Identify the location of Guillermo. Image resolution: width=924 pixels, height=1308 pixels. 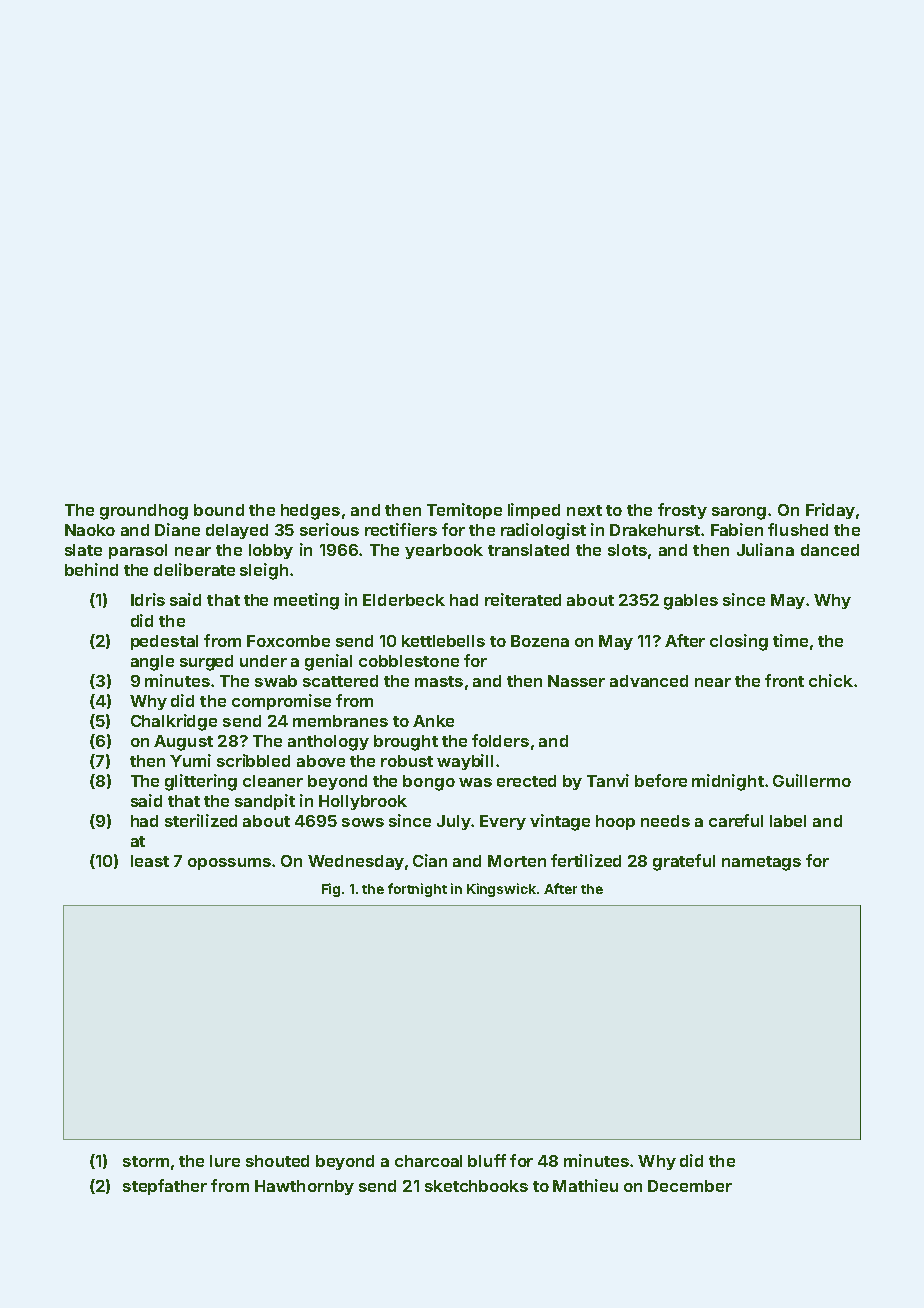
(812, 780).
